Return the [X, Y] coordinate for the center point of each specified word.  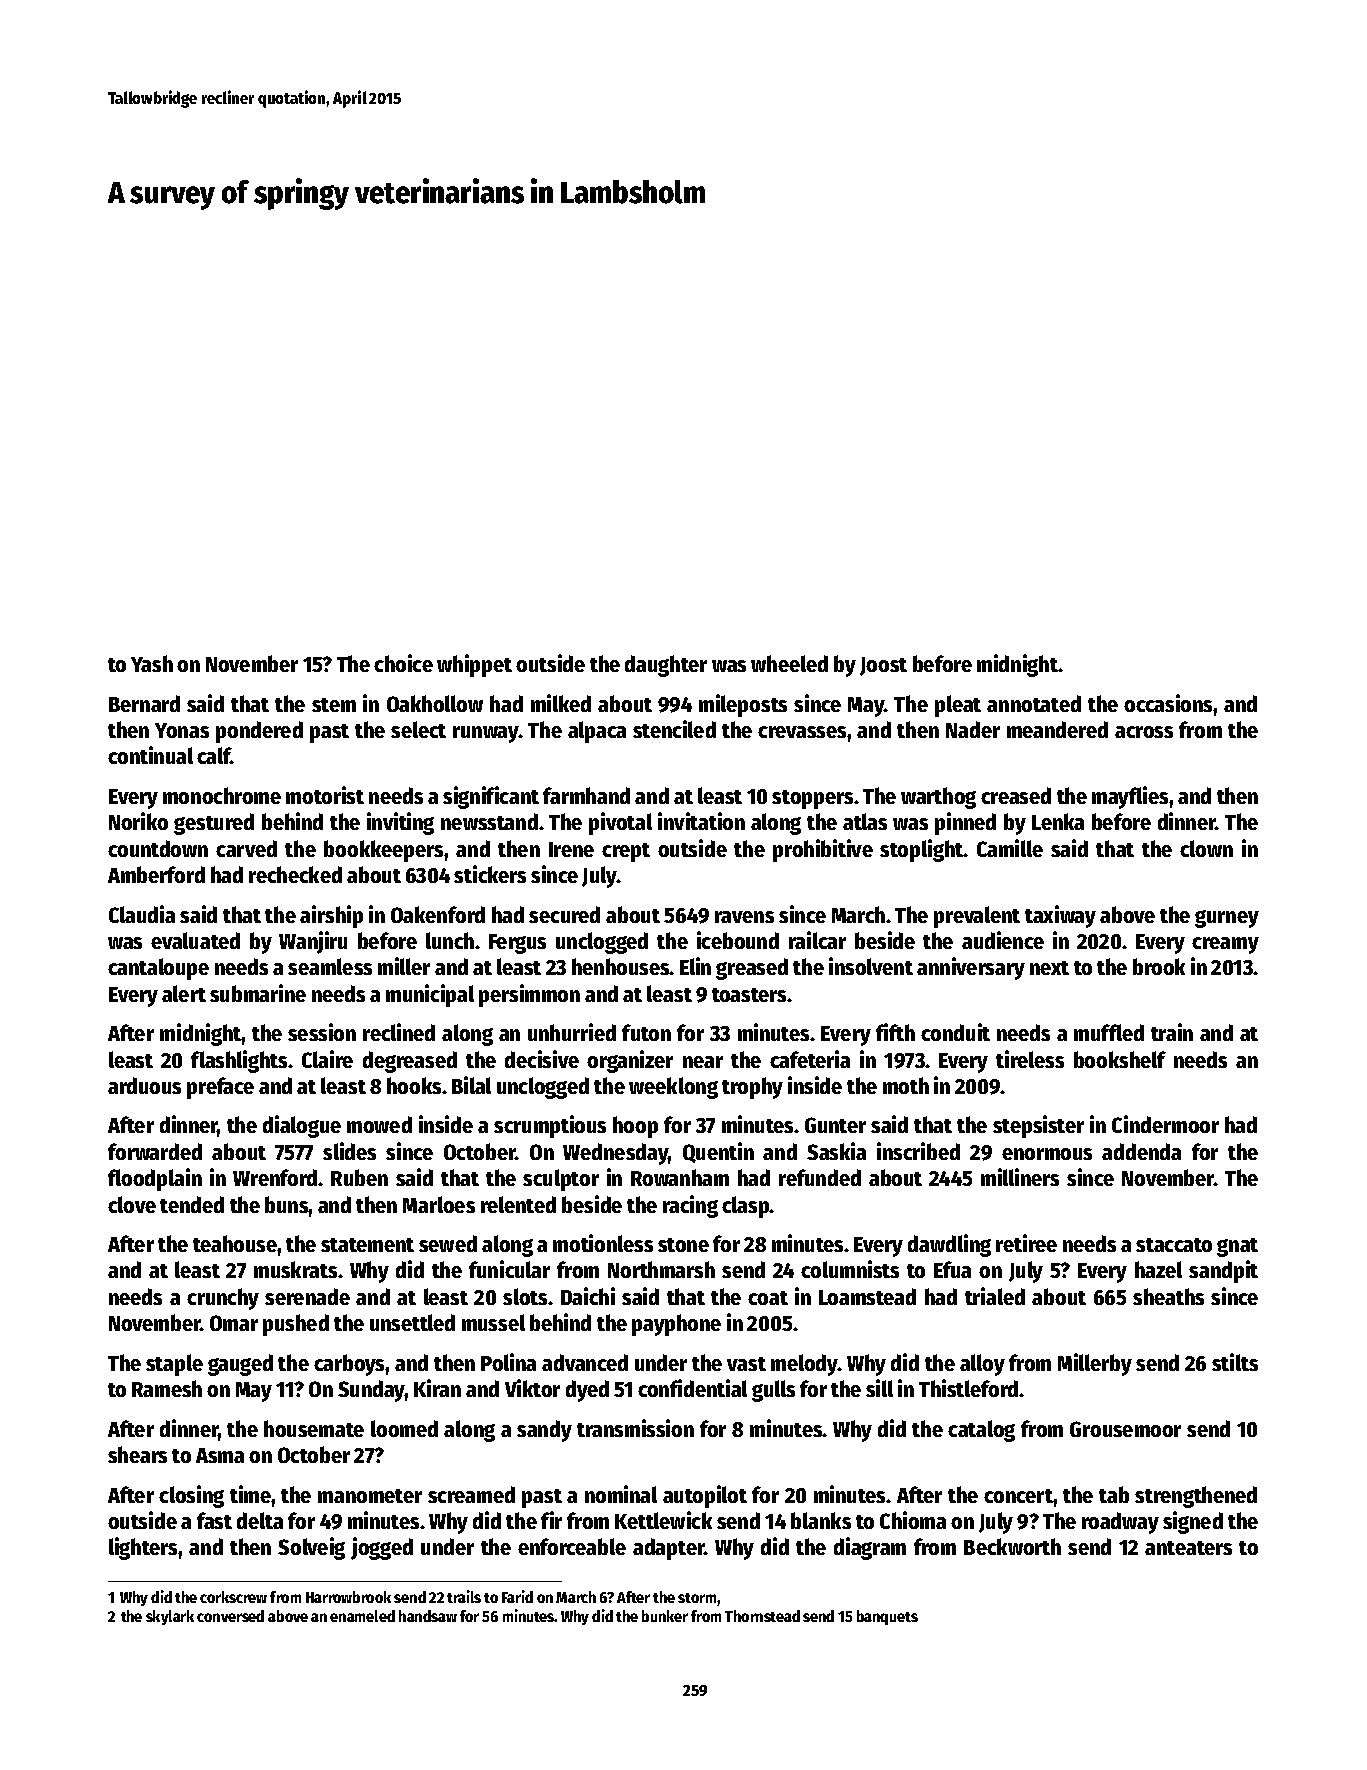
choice [403, 663]
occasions [1169, 703]
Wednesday [616, 1154]
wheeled [789, 663]
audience [1003, 940]
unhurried [572, 1032]
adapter [669, 1549]
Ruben [359, 1177]
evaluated [195, 940]
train [1172, 1032]
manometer [370, 1496]
